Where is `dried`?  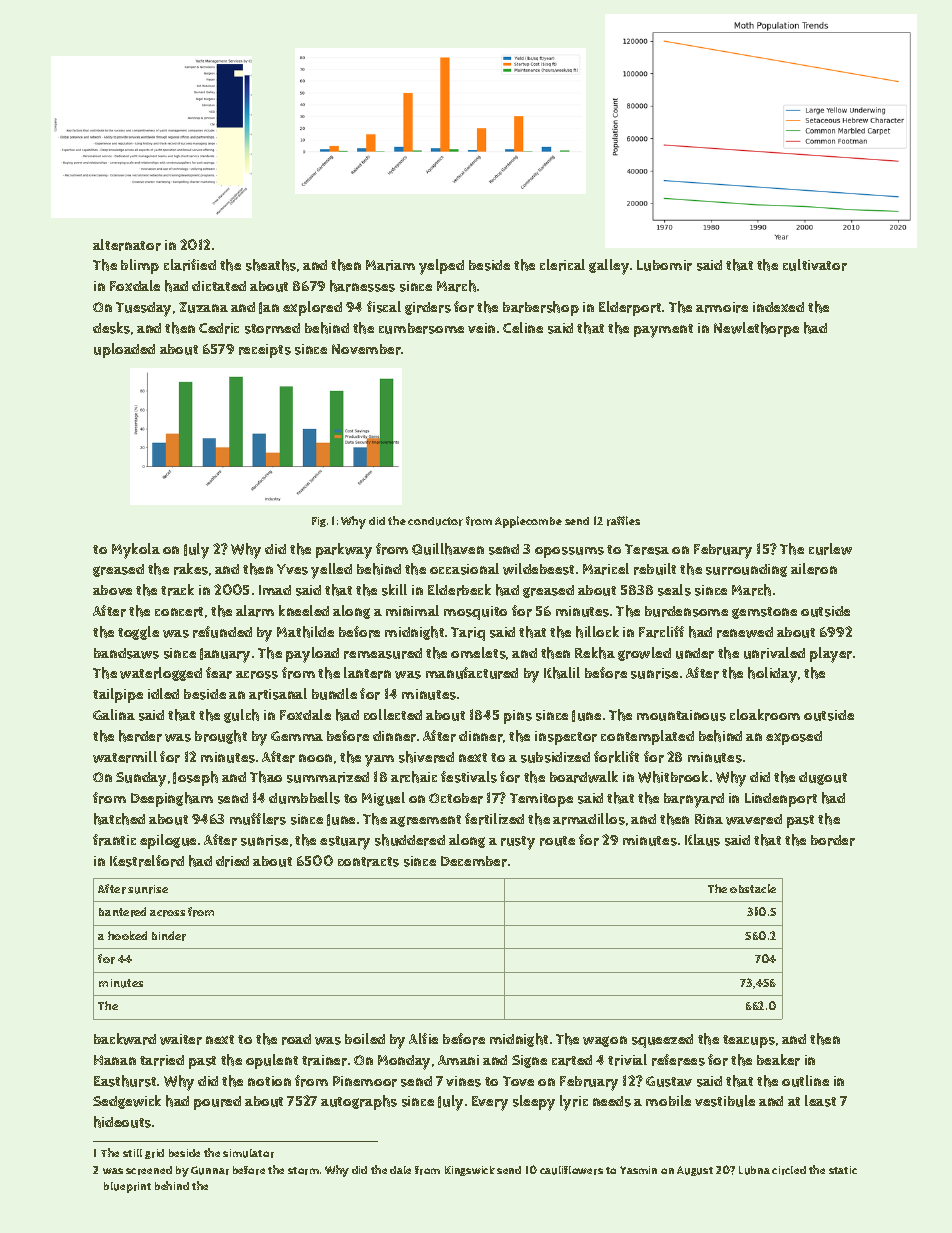 dried is located at coordinates (232, 861).
